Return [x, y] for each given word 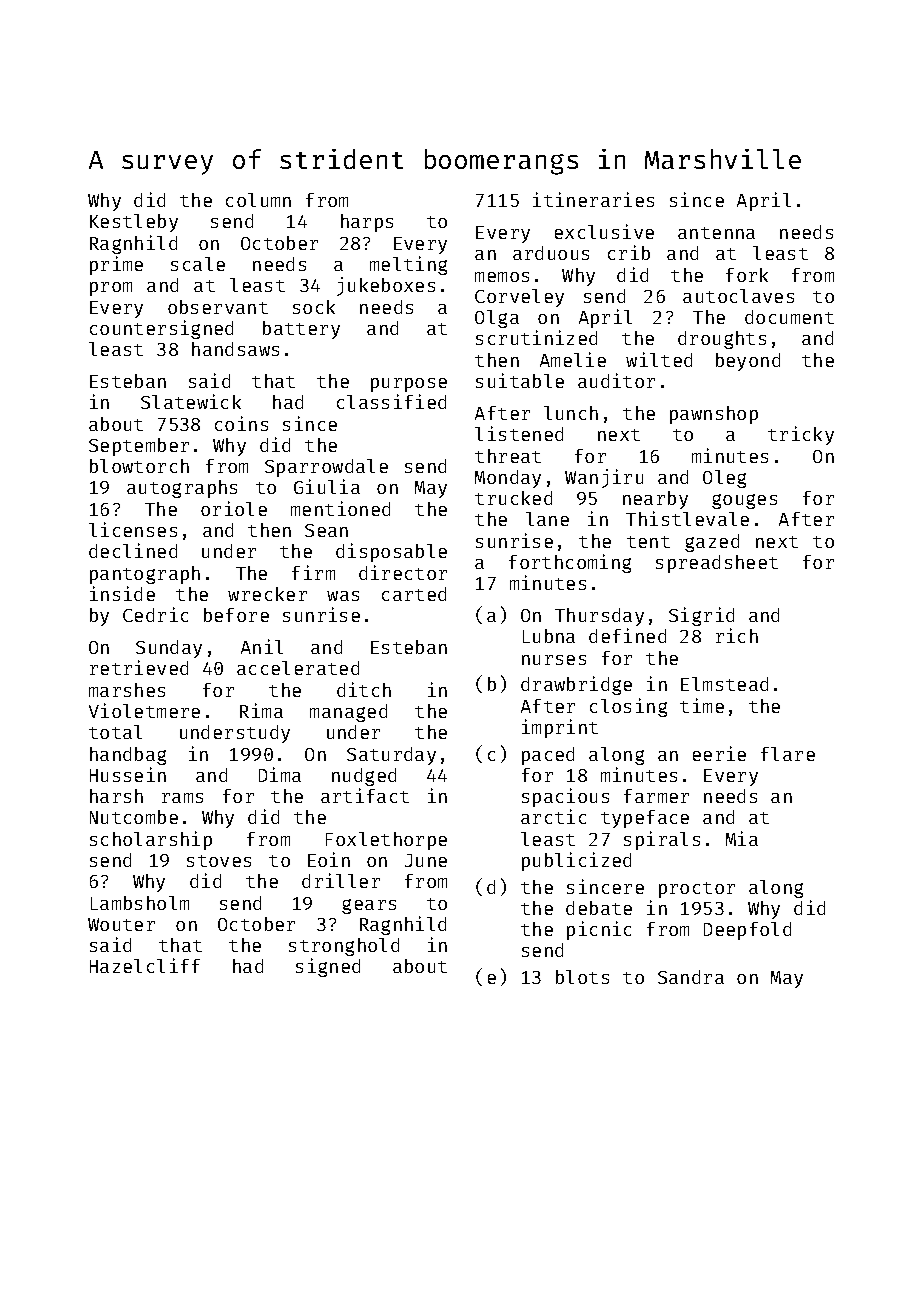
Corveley [519, 298]
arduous [551, 253]
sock [314, 307]
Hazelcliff [145, 965]
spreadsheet [717, 564]
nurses [554, 660]
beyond [748, 362]
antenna [716, 233]
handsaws [235, 349]
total [115, 732]
